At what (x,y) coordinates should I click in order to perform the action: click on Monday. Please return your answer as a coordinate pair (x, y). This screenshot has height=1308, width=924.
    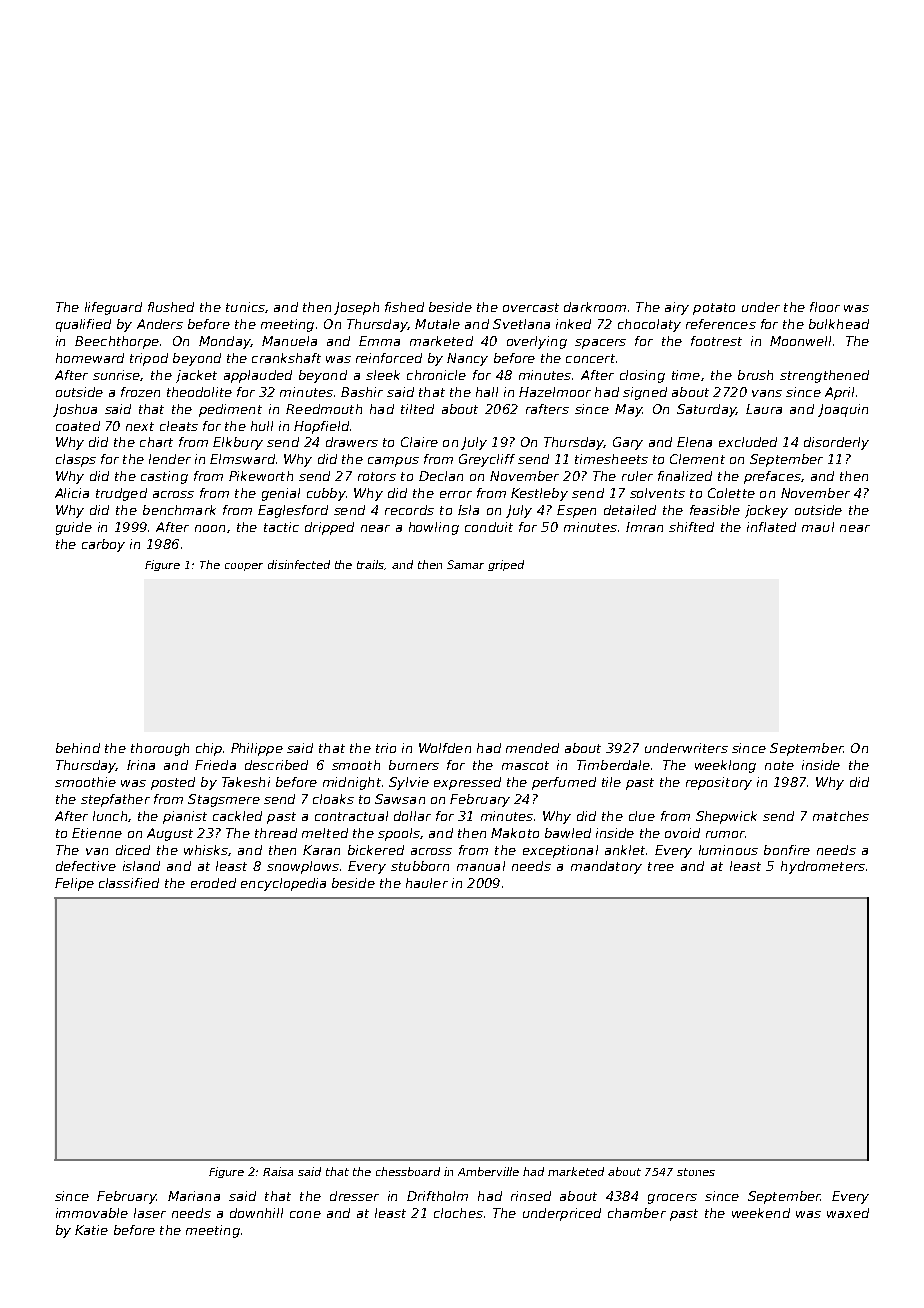
    Looking at the image, I should click on (224, 342).
